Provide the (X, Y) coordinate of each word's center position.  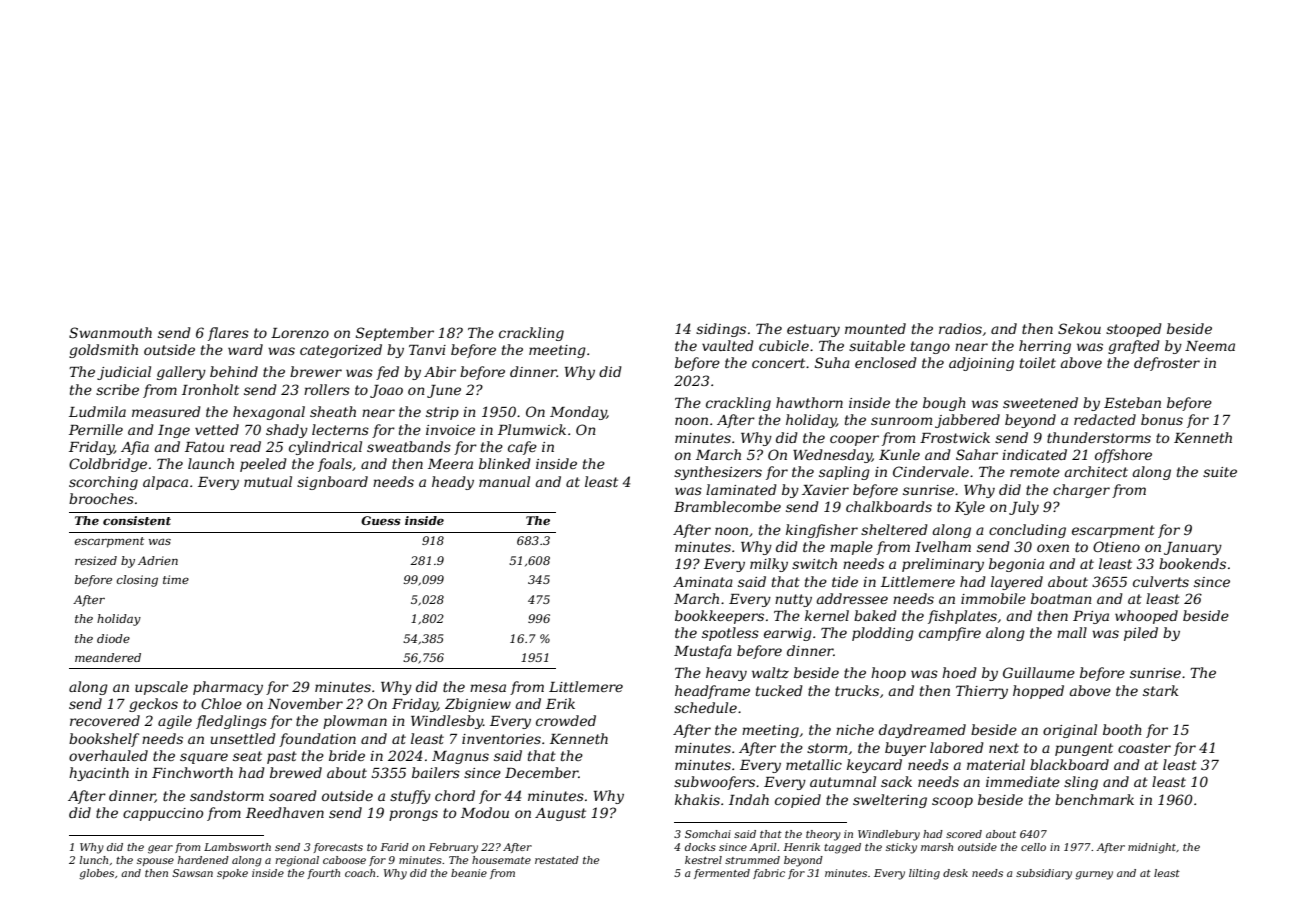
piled (1141, 634)
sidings (721, 330)
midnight (1152, 848)
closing (137, 581)
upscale (161, 688)
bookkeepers (719, 617)
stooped (1134, 330)
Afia (135, 448)
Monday (578, 413)
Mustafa (703, 652)
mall (1072, 632)
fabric (769, 874)
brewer (316, 371)
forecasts (338, 848)
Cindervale (931, 471)
